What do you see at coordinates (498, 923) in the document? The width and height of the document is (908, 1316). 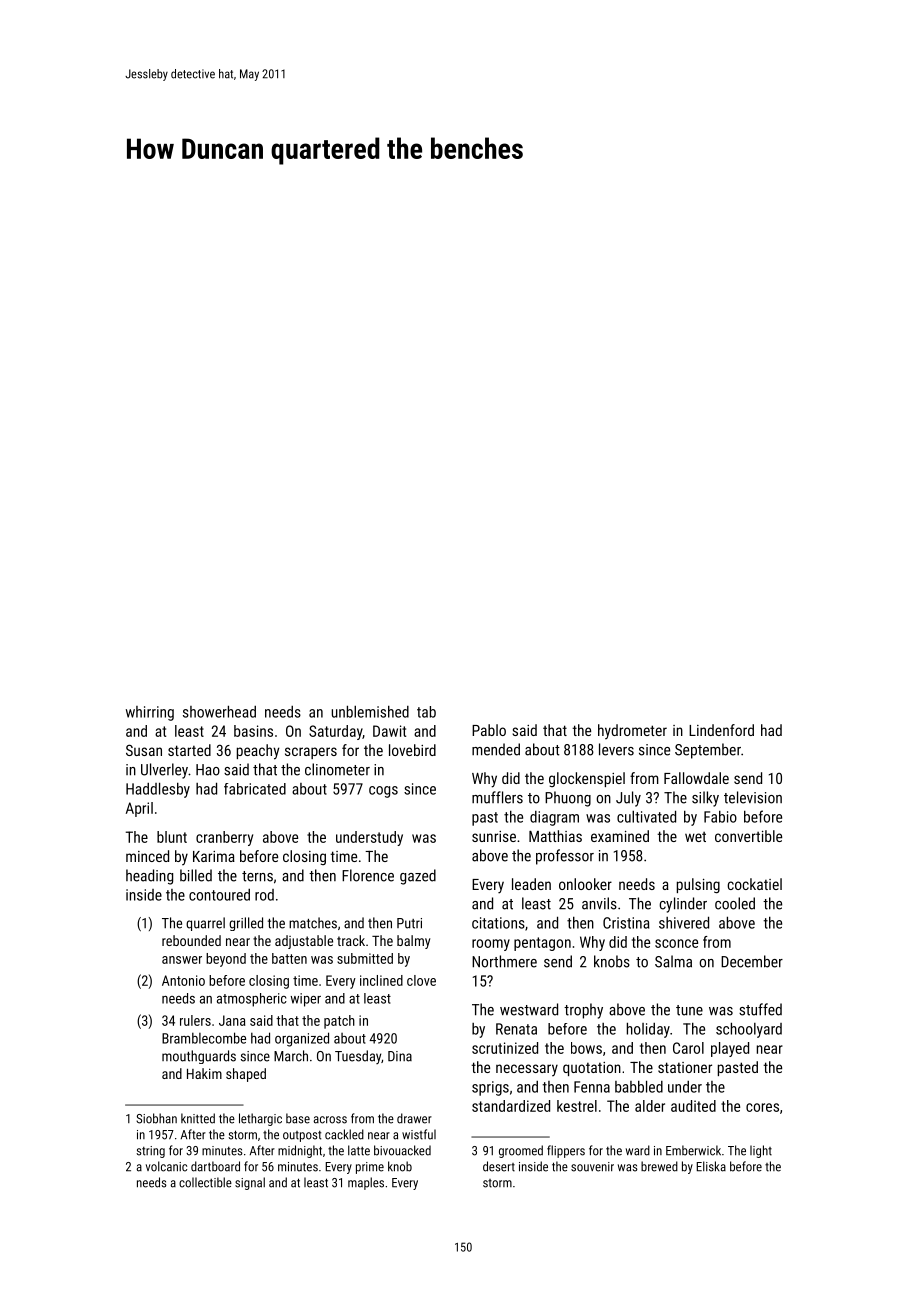 I see `citations` at bounding box center [498, 923].
